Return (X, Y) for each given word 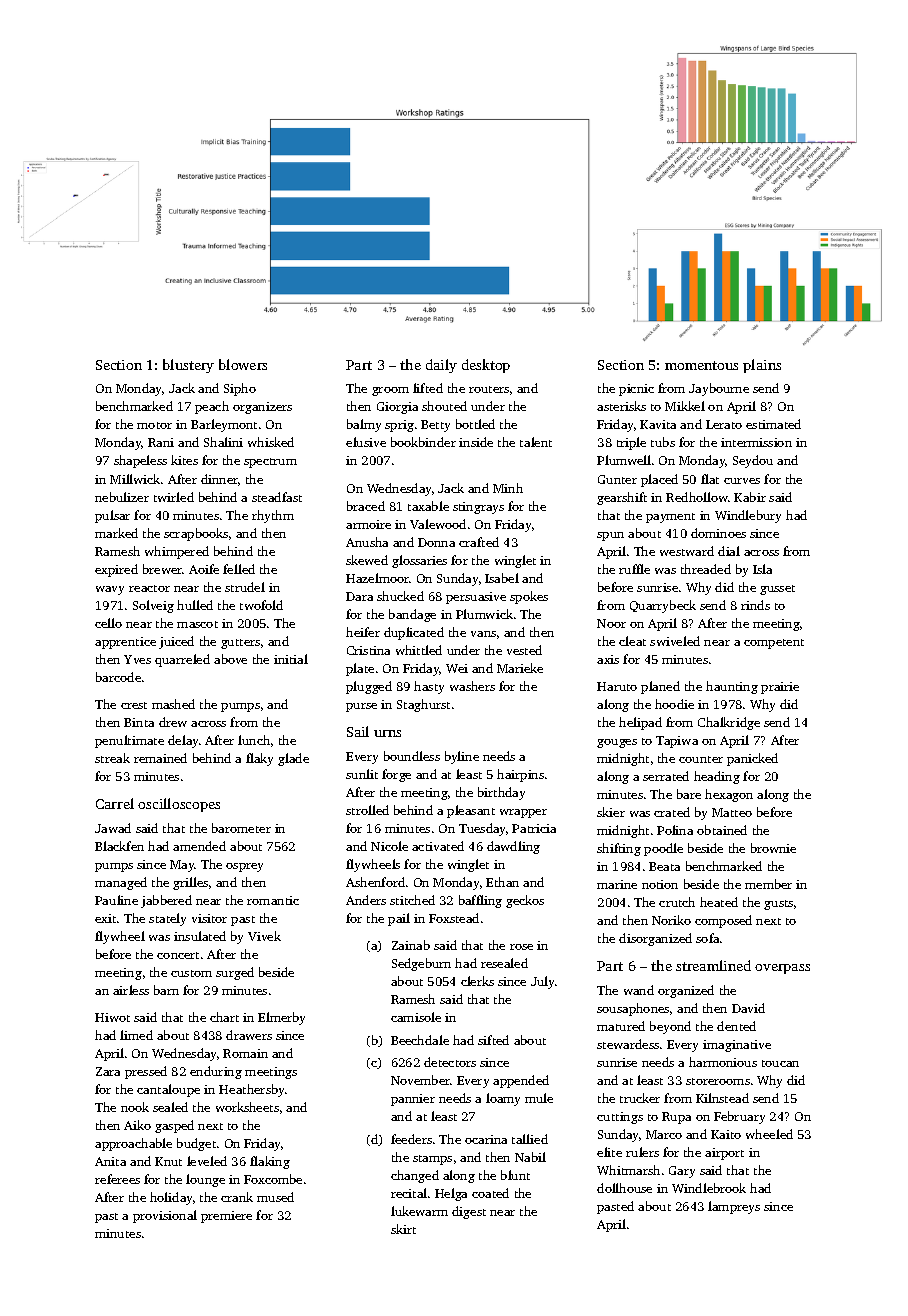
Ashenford (375, 882)
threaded (706, 569)
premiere (226, 1217)
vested (524, 650)
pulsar (112, 516)
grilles (190, 883)
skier (611, 812)
